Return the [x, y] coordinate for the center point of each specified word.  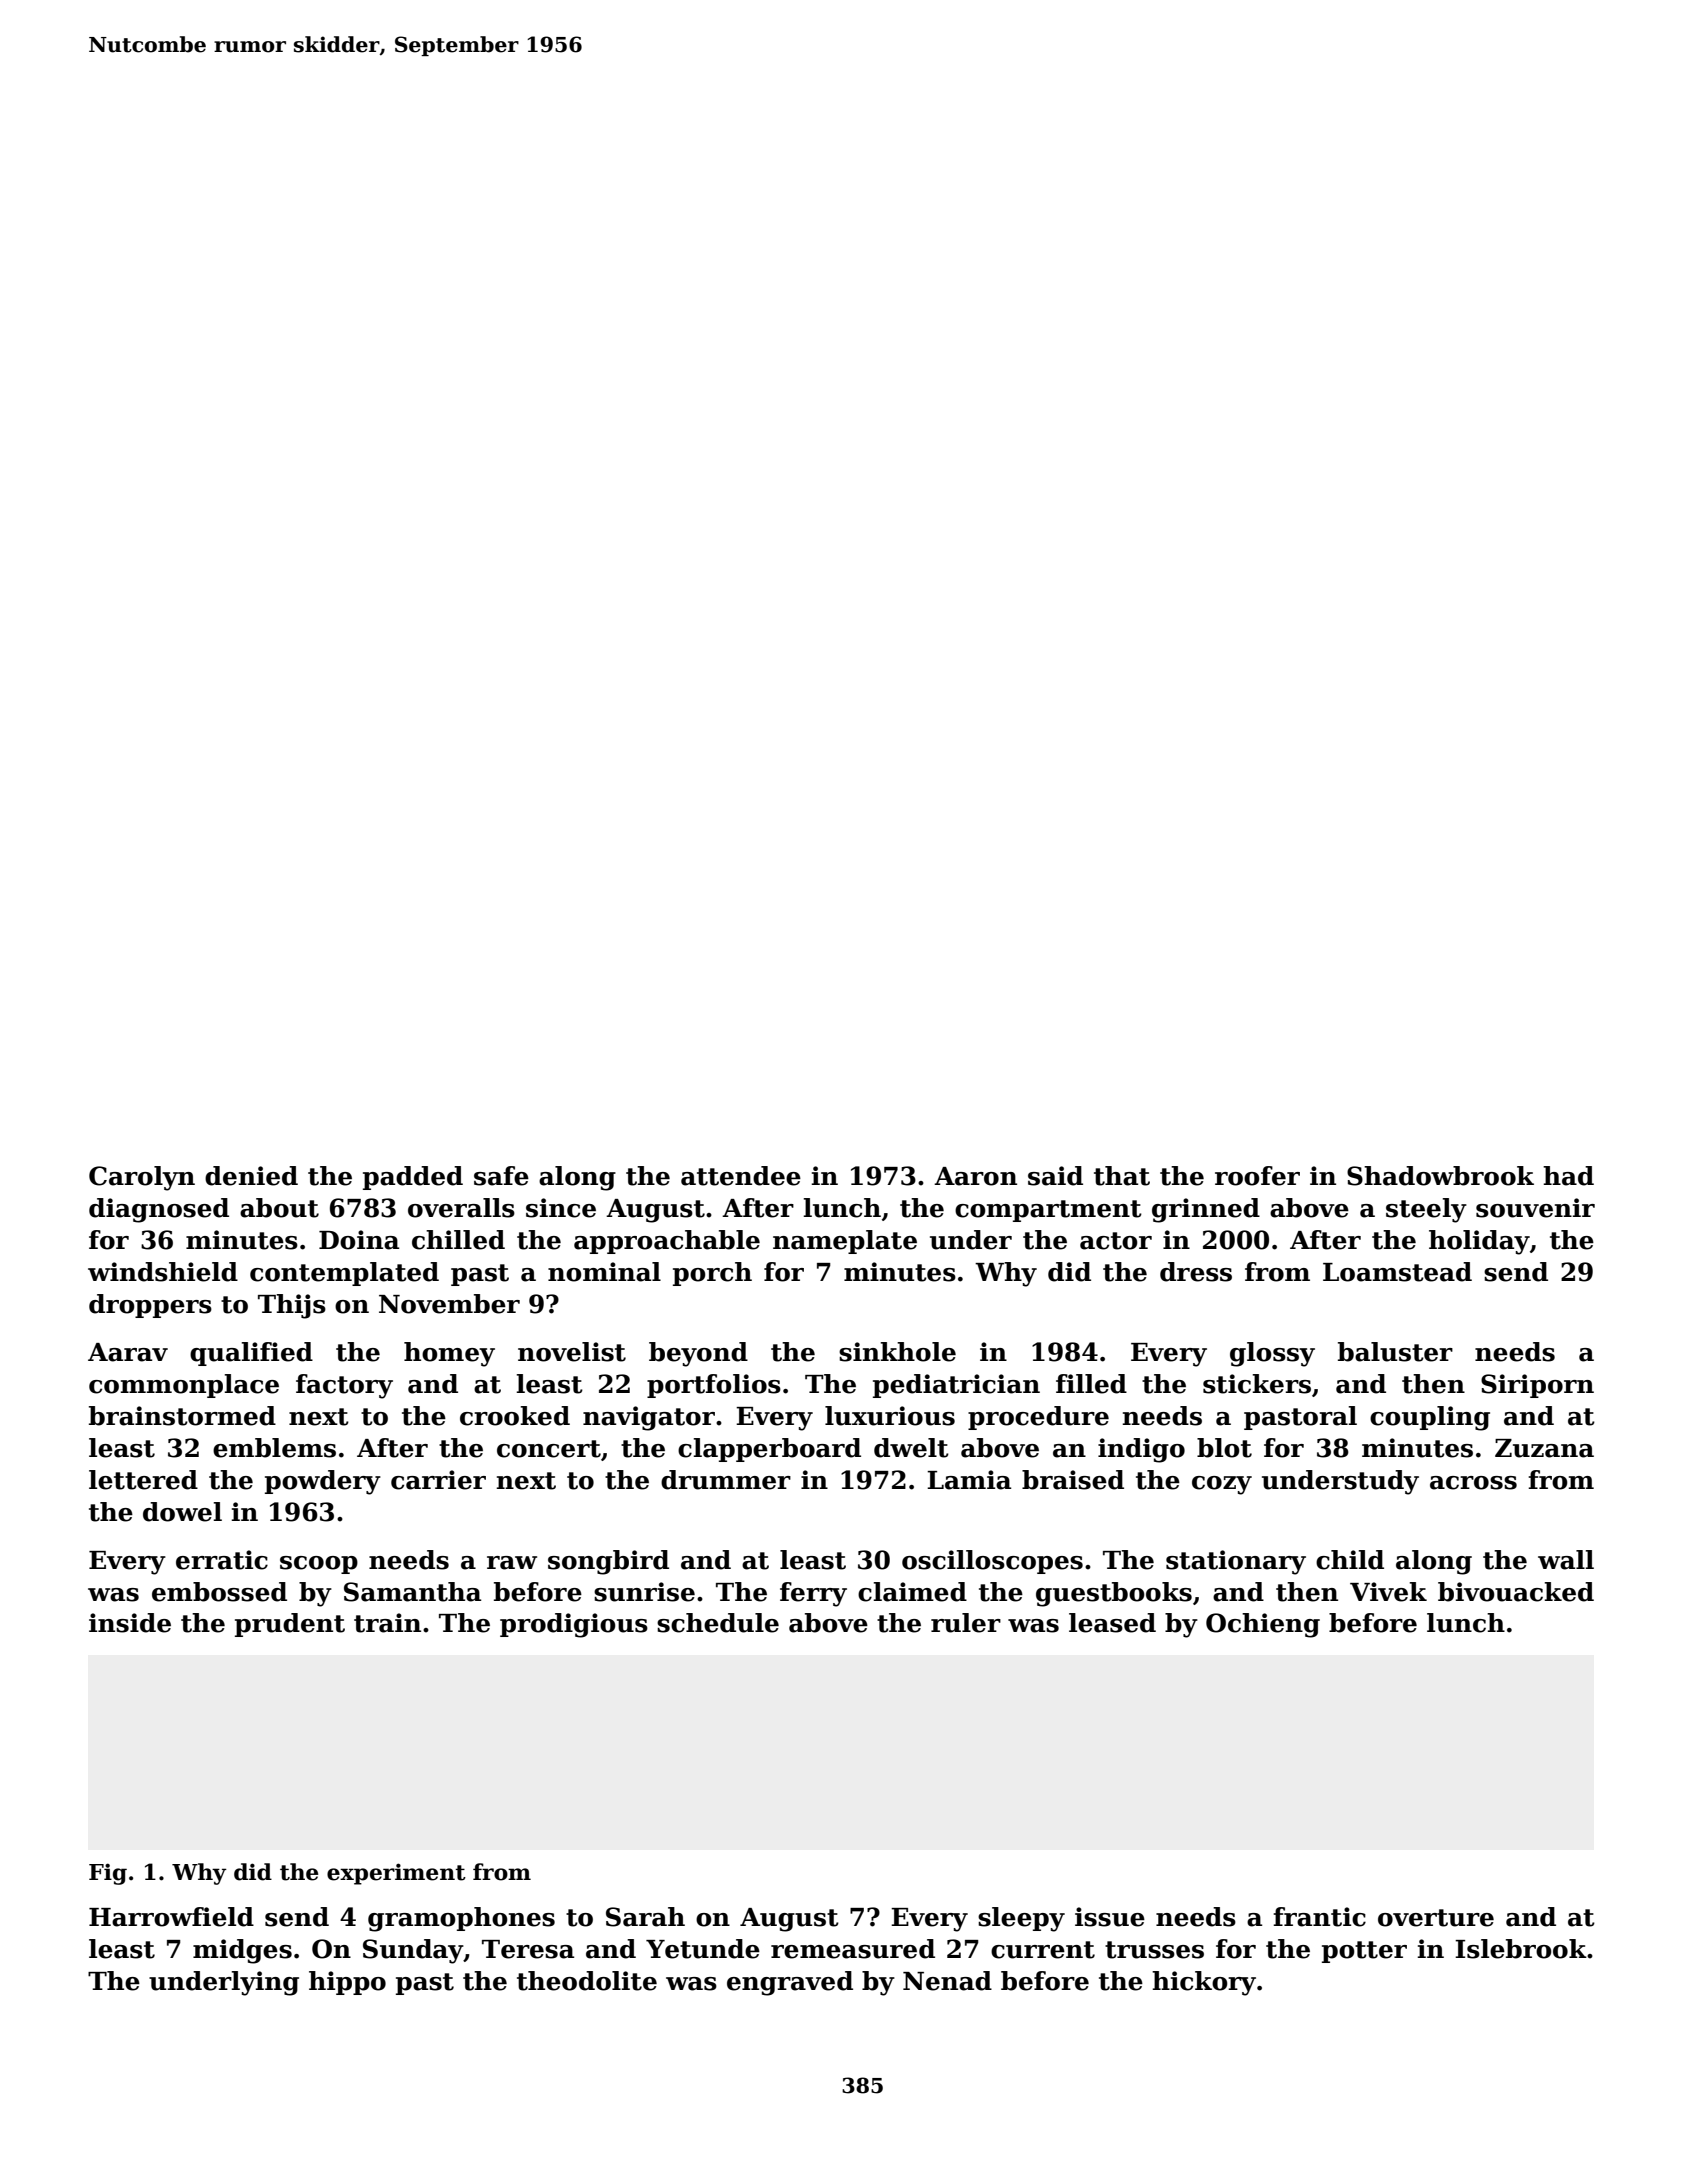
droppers [150, 1306]
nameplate [845, 1242]
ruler [966, 1623]
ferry [813, 1594]
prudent [290, 1625]
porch [712, 1274]
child [1350, 1560]
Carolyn [142, 1178]
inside [130, 1623]
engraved [790, 1983]
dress [1196, 1272]
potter [1364, 1952]
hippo [347, 1983]
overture [1436, 1918]
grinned [1206, 1210]
